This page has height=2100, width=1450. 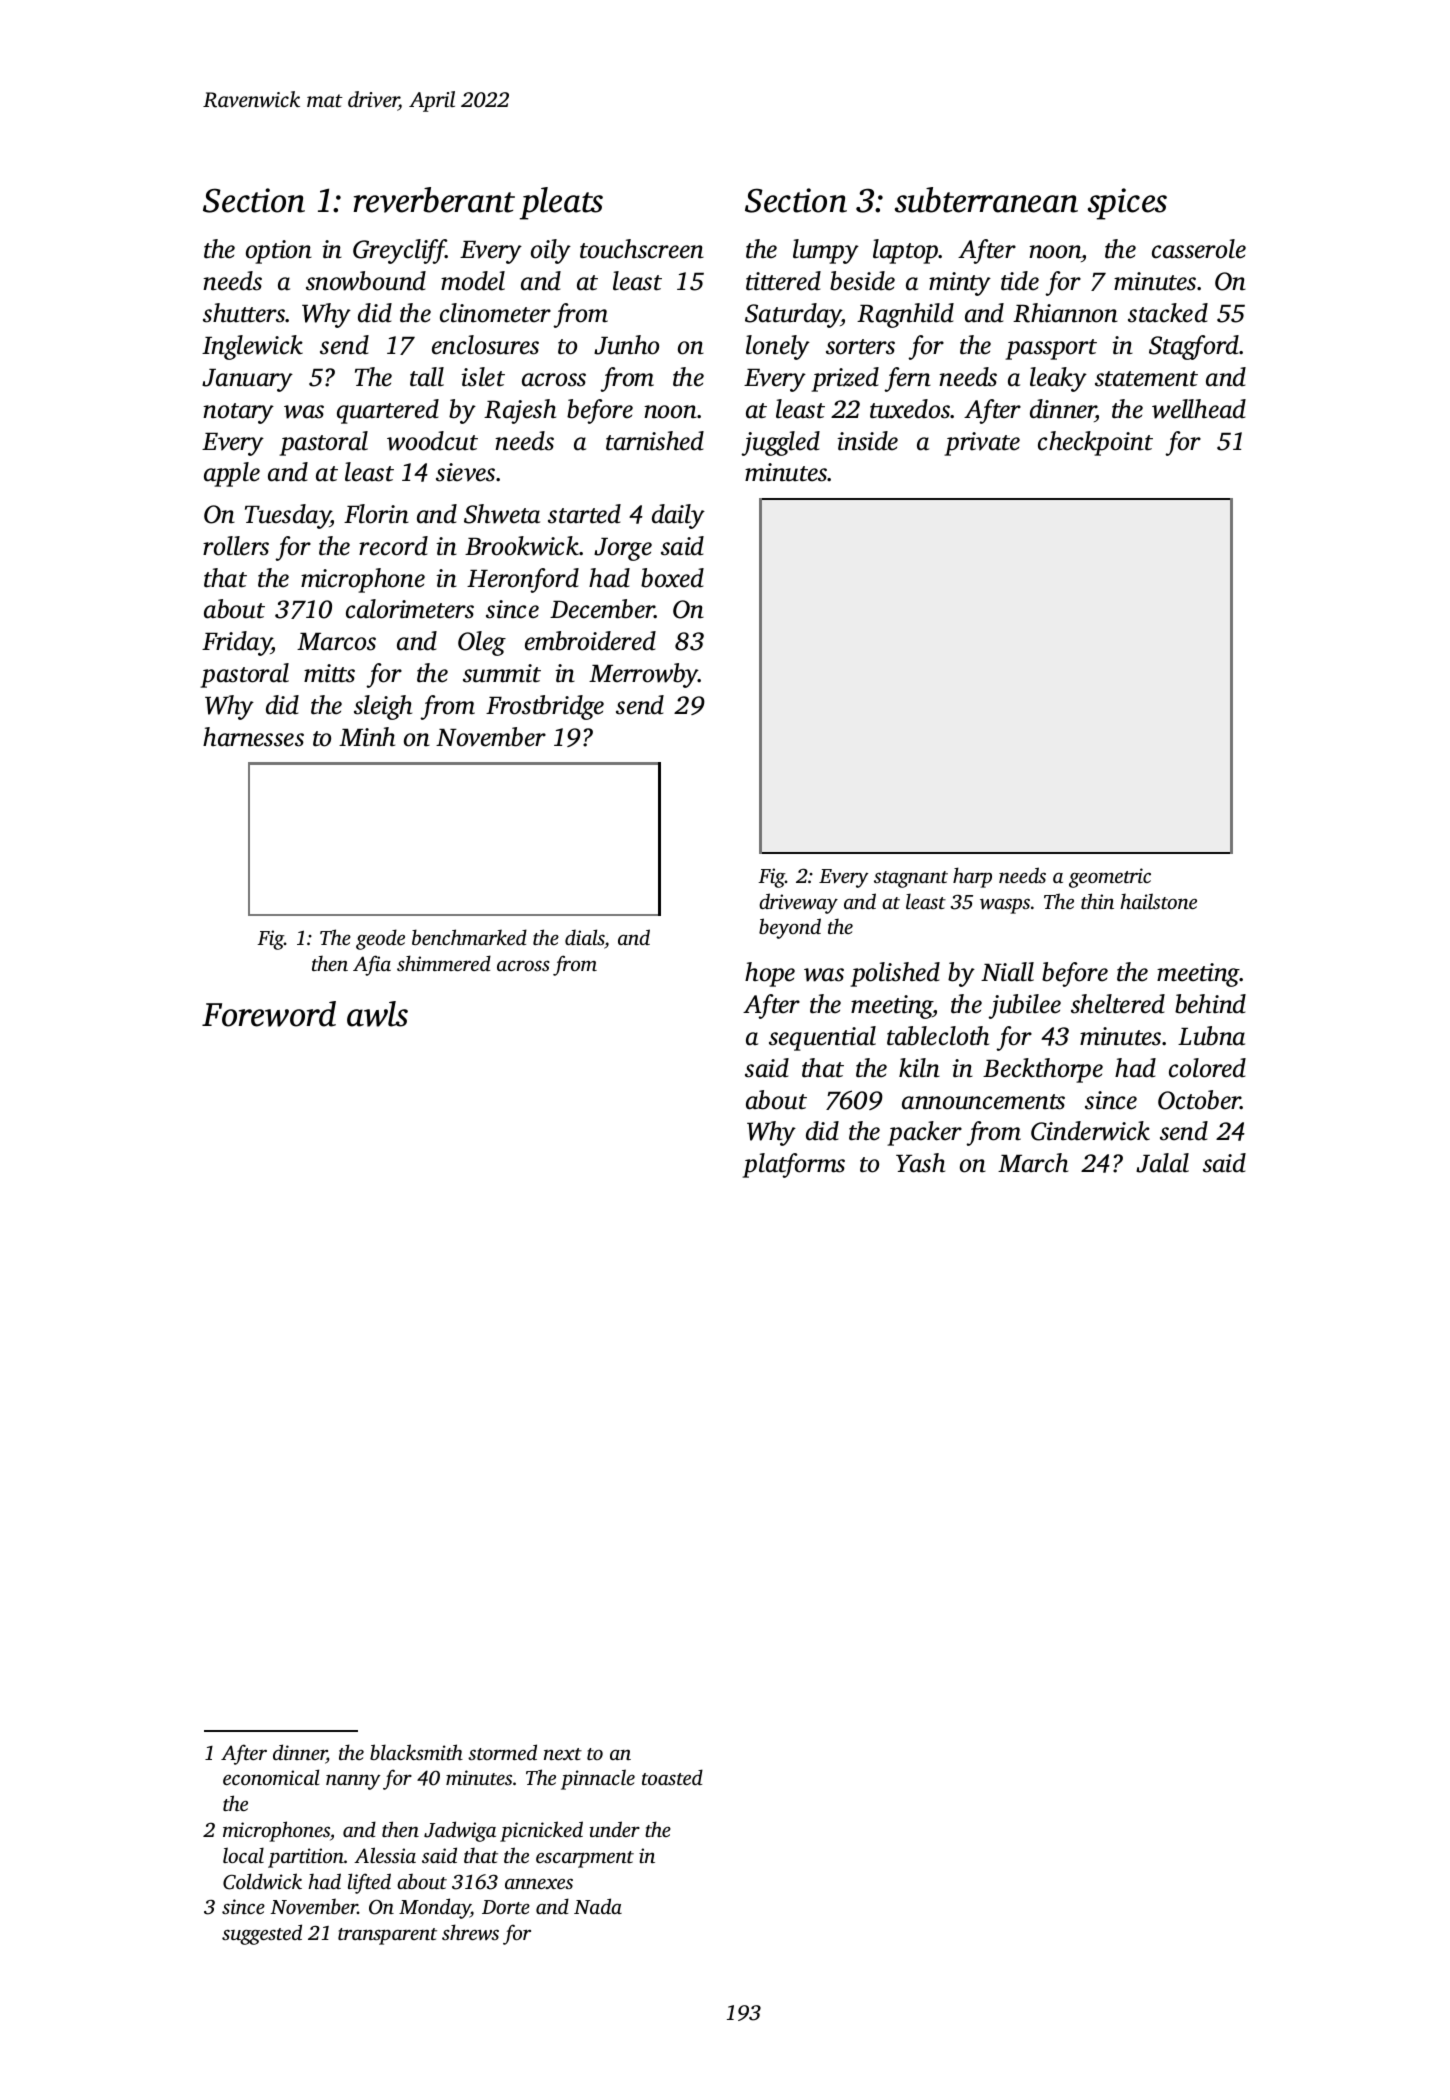 I want to click on harp, so click(x=972, y=877).
